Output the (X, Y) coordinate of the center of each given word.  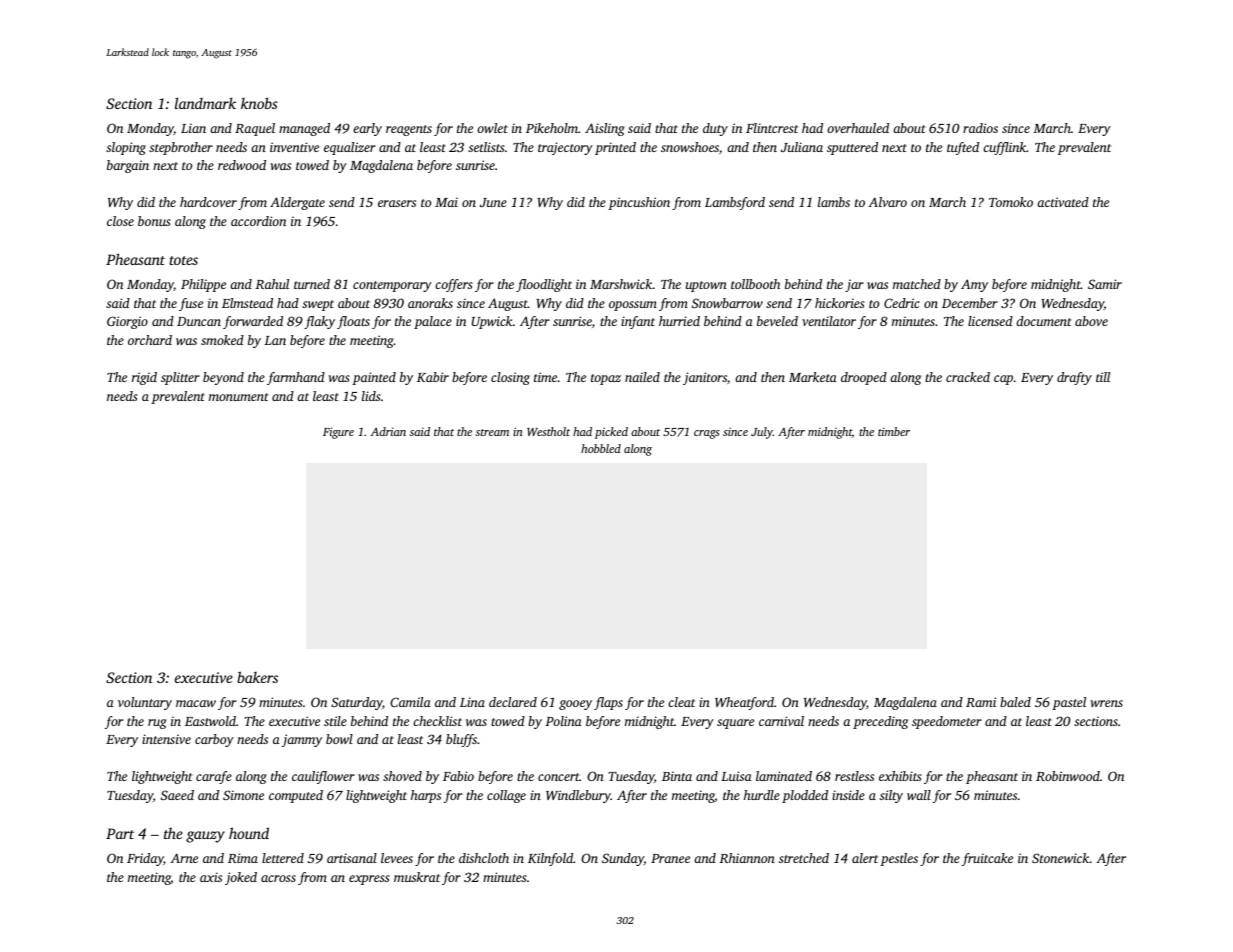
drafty (1074, 378)
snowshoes (690, 147)
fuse (191, 304)
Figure (338, 433)
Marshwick (621, 284)
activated (1063, 202)
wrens (1106, 703)
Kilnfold (551, 859)
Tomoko (1011, 202)
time (545, 377)
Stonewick (1060, 858)
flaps (608, 703)
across (278, 878)
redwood (242, 165)
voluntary (145, 703)
